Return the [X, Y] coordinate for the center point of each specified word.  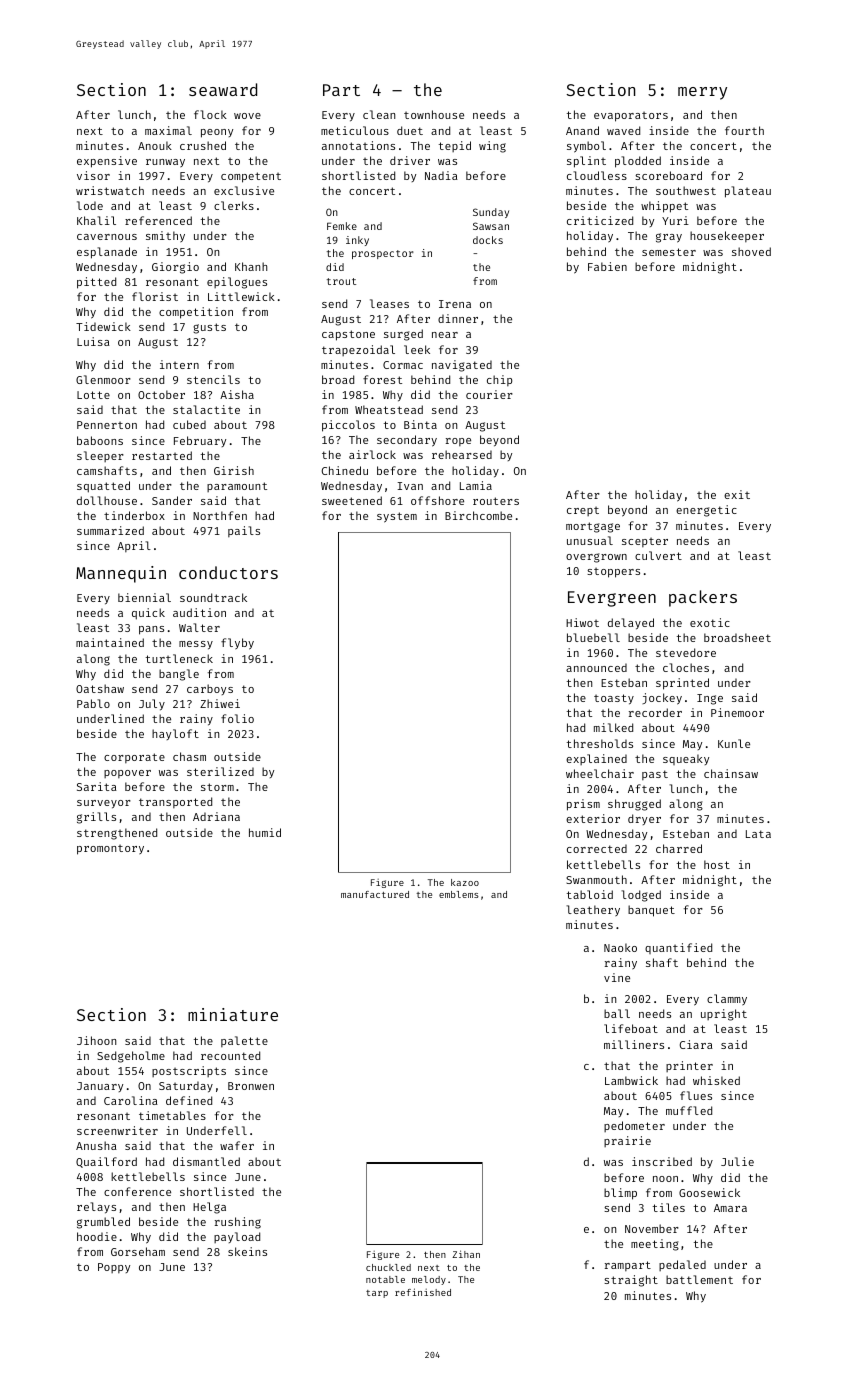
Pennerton [107, 425]
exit [737, 494]
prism [583, 805]
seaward [223, 89]
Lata [758, 834]
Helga [209, 1208]
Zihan [466, 1254]
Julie [737, 1161]
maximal [168, 130]
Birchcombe [478, 515]
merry [702, 93]
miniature [233, 1014]
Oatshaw [100, 688]
